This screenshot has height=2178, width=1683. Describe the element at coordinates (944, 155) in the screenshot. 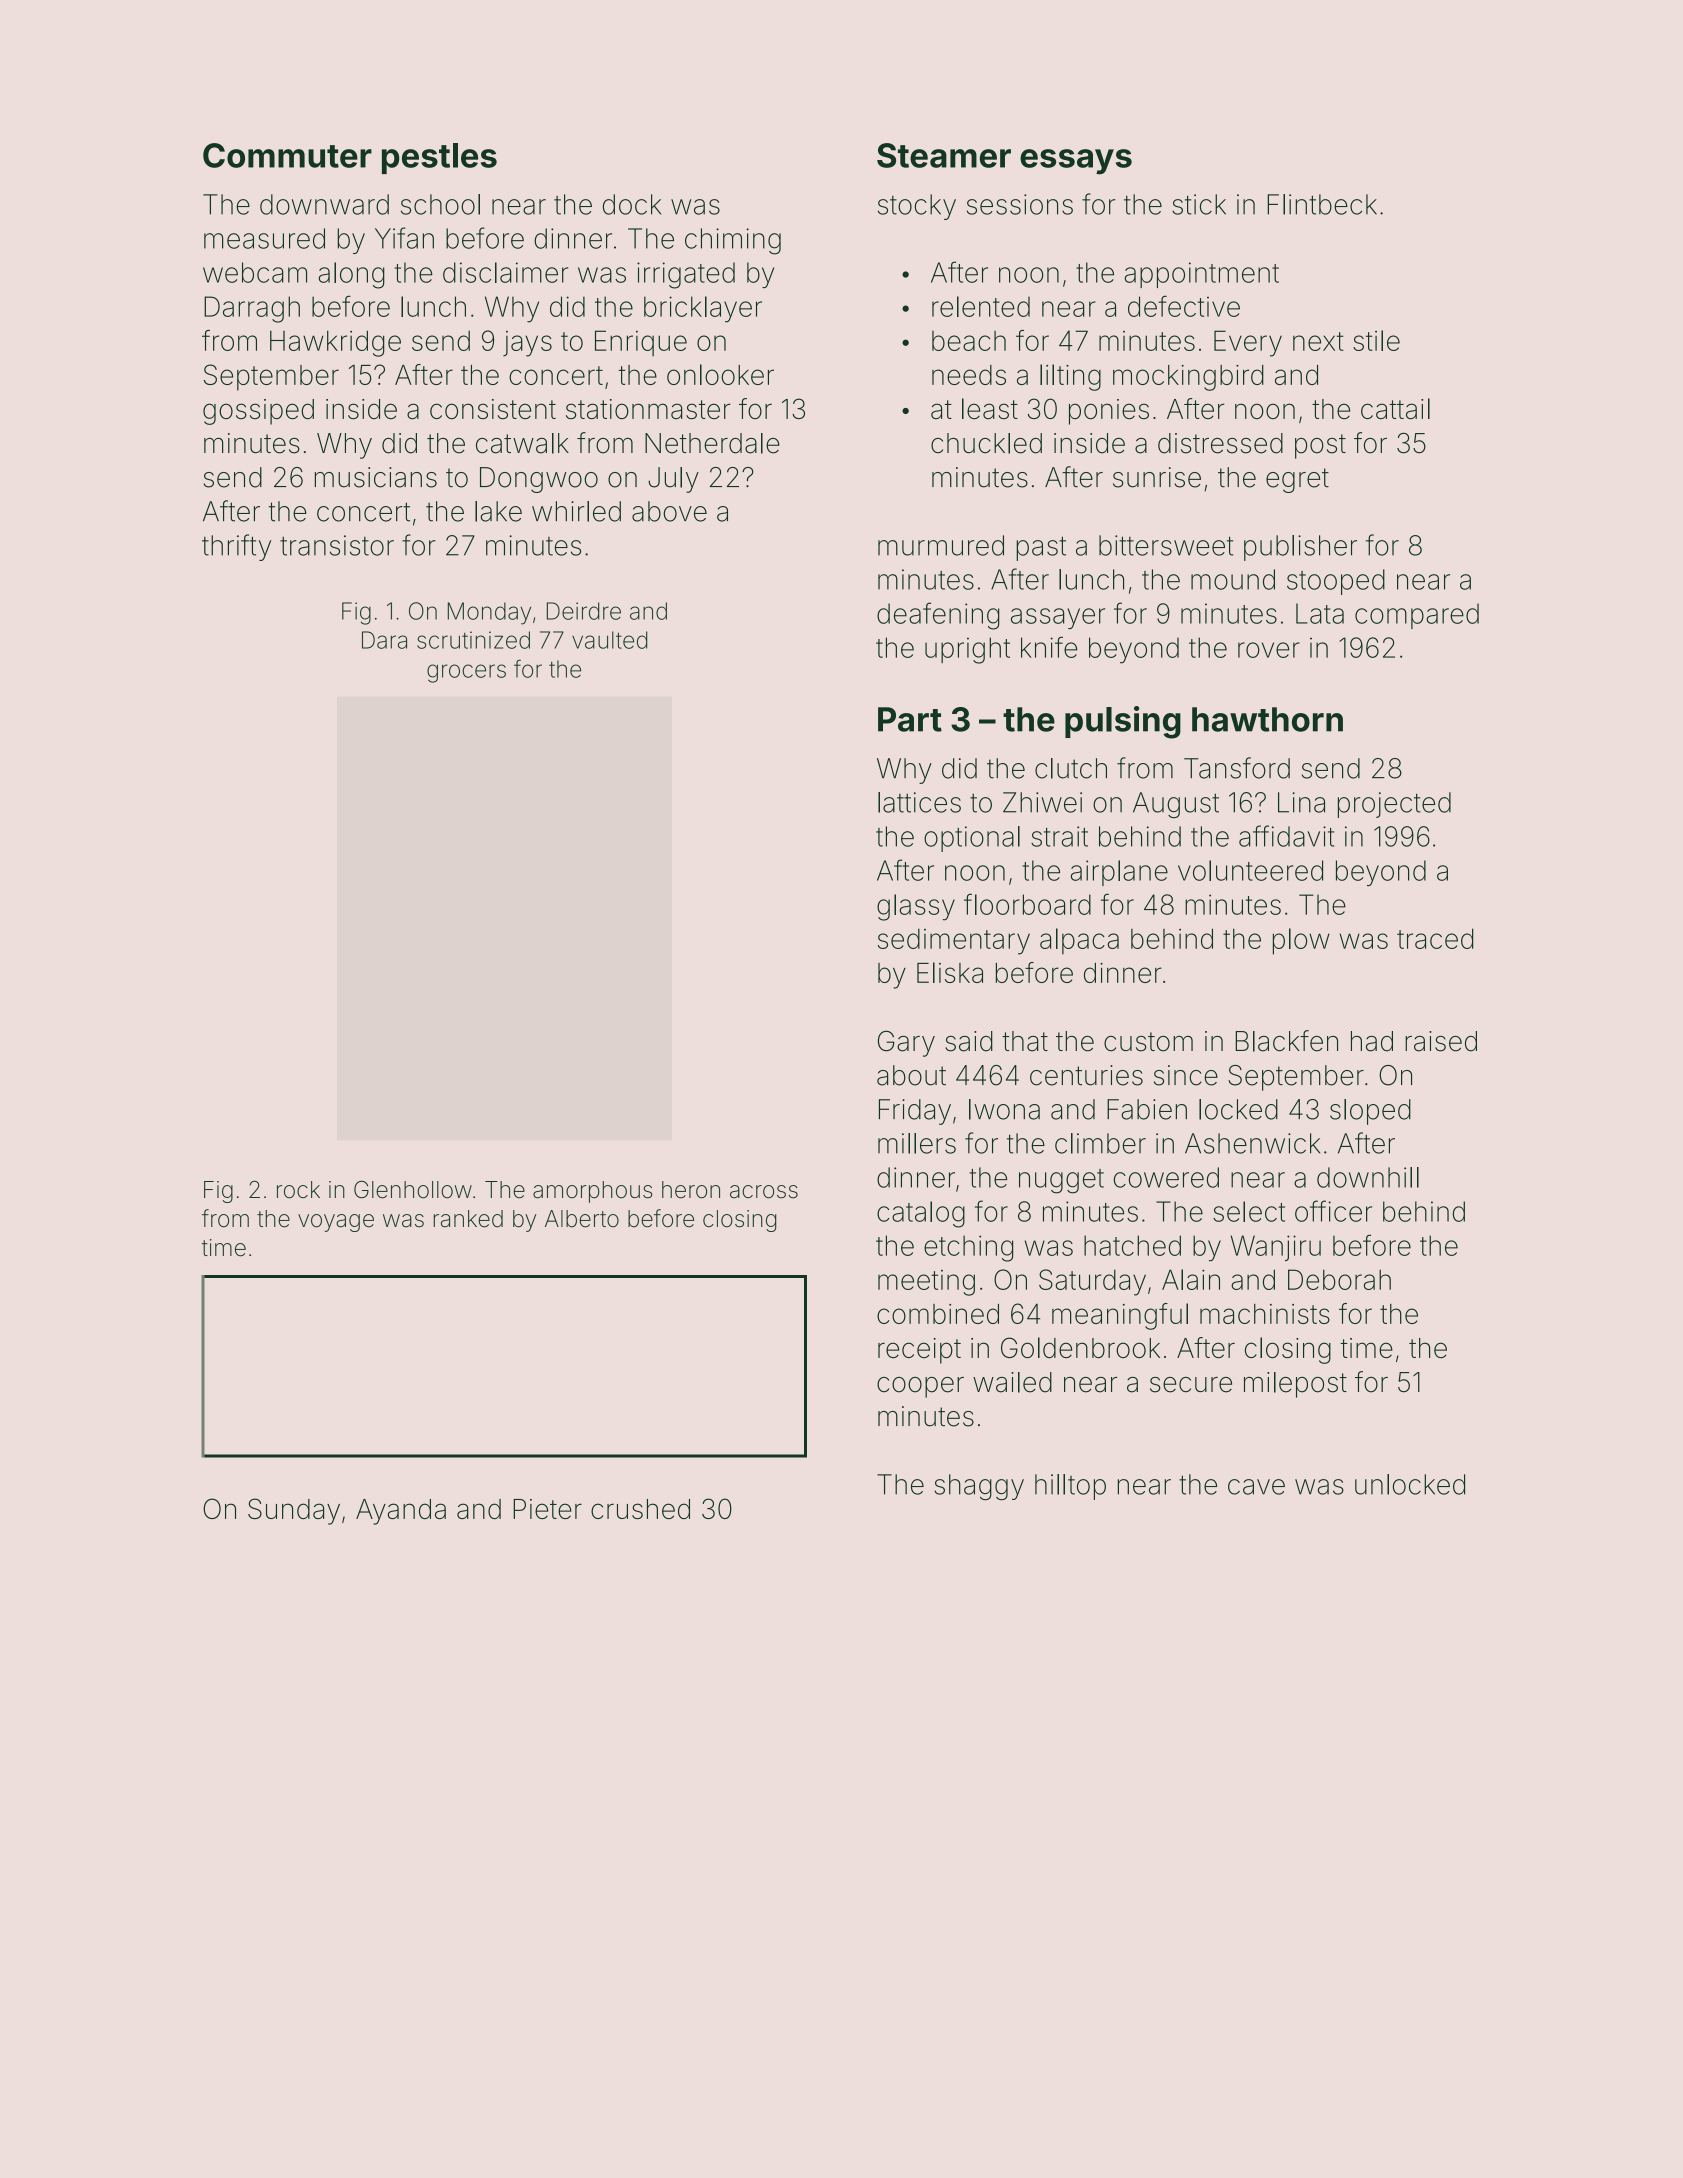

I see `Steamer` at that location.
